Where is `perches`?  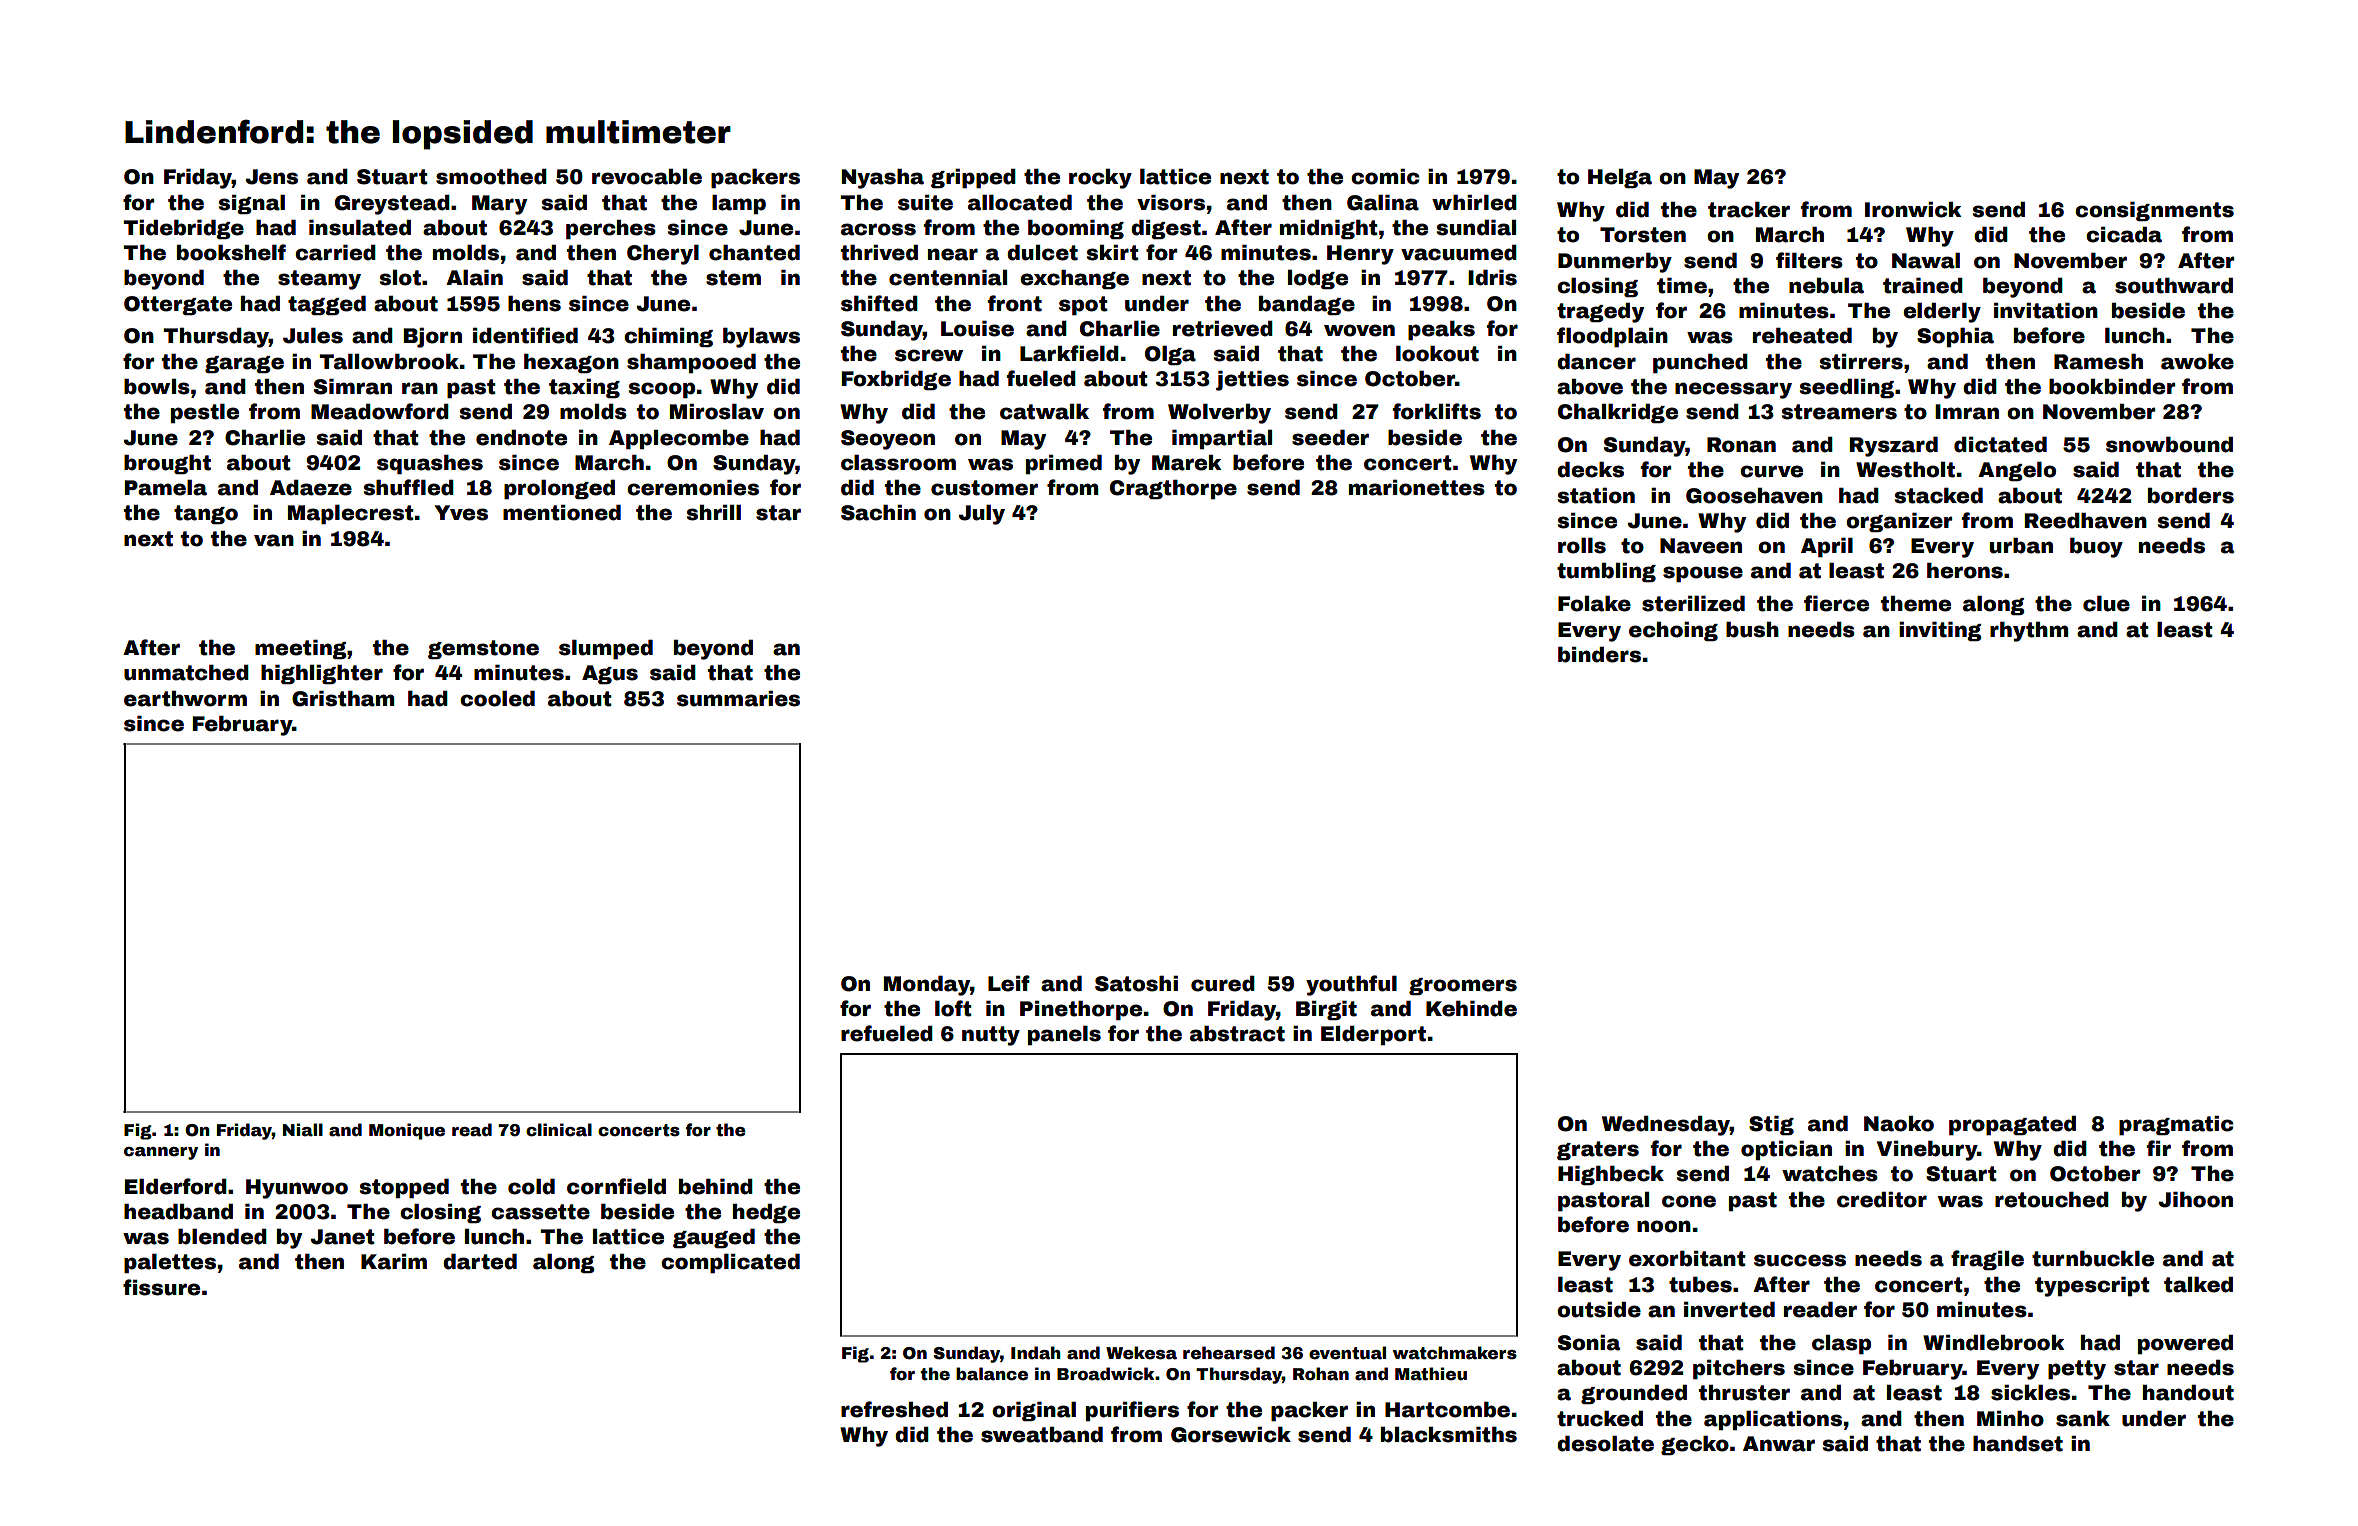
perches is located at coordinates (611, 229).
